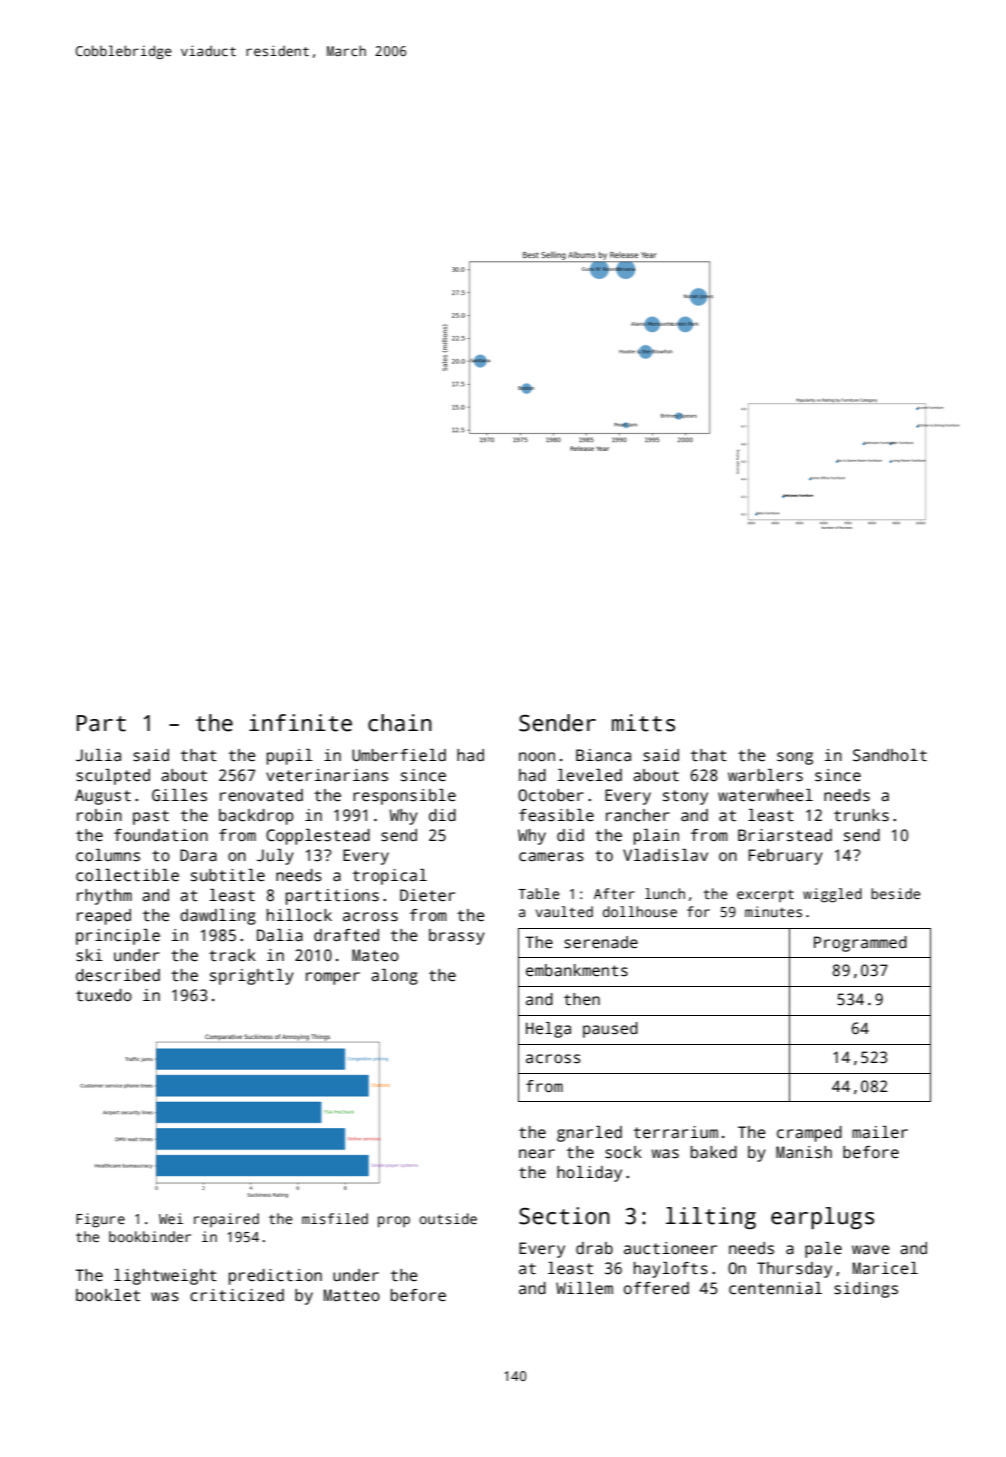  I want to click on Programmed, so click(860, 944).
